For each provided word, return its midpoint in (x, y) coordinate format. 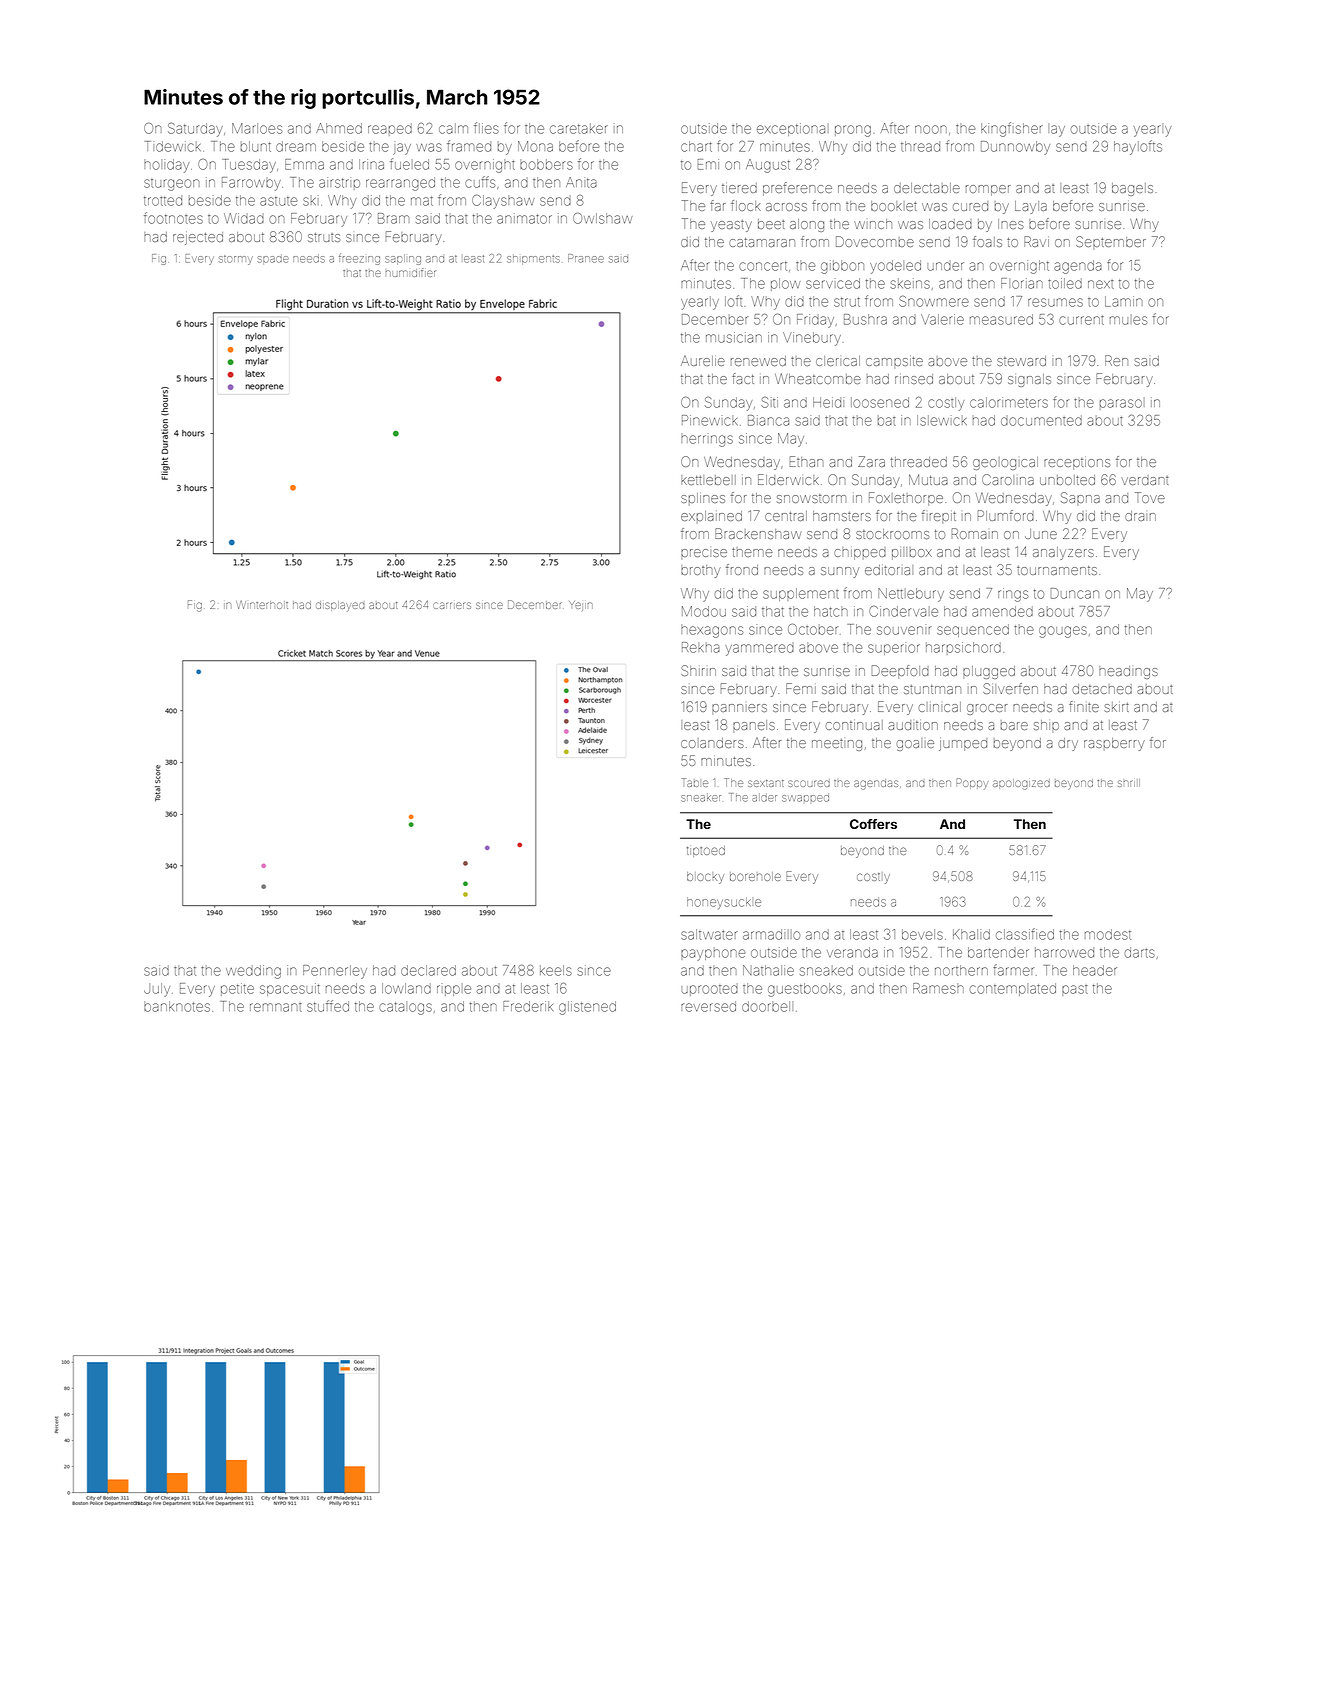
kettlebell (708, 480)
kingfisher (1012, 129)
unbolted (1067, 480)
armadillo (771, 934)
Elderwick (788, 479)
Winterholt (262, 605)
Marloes (257, 128)
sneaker (701, 798)
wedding (253, 972)
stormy (236, 260)
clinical (940, 707)
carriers (452, 605)
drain (1140, 516)
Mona (535, 146)
